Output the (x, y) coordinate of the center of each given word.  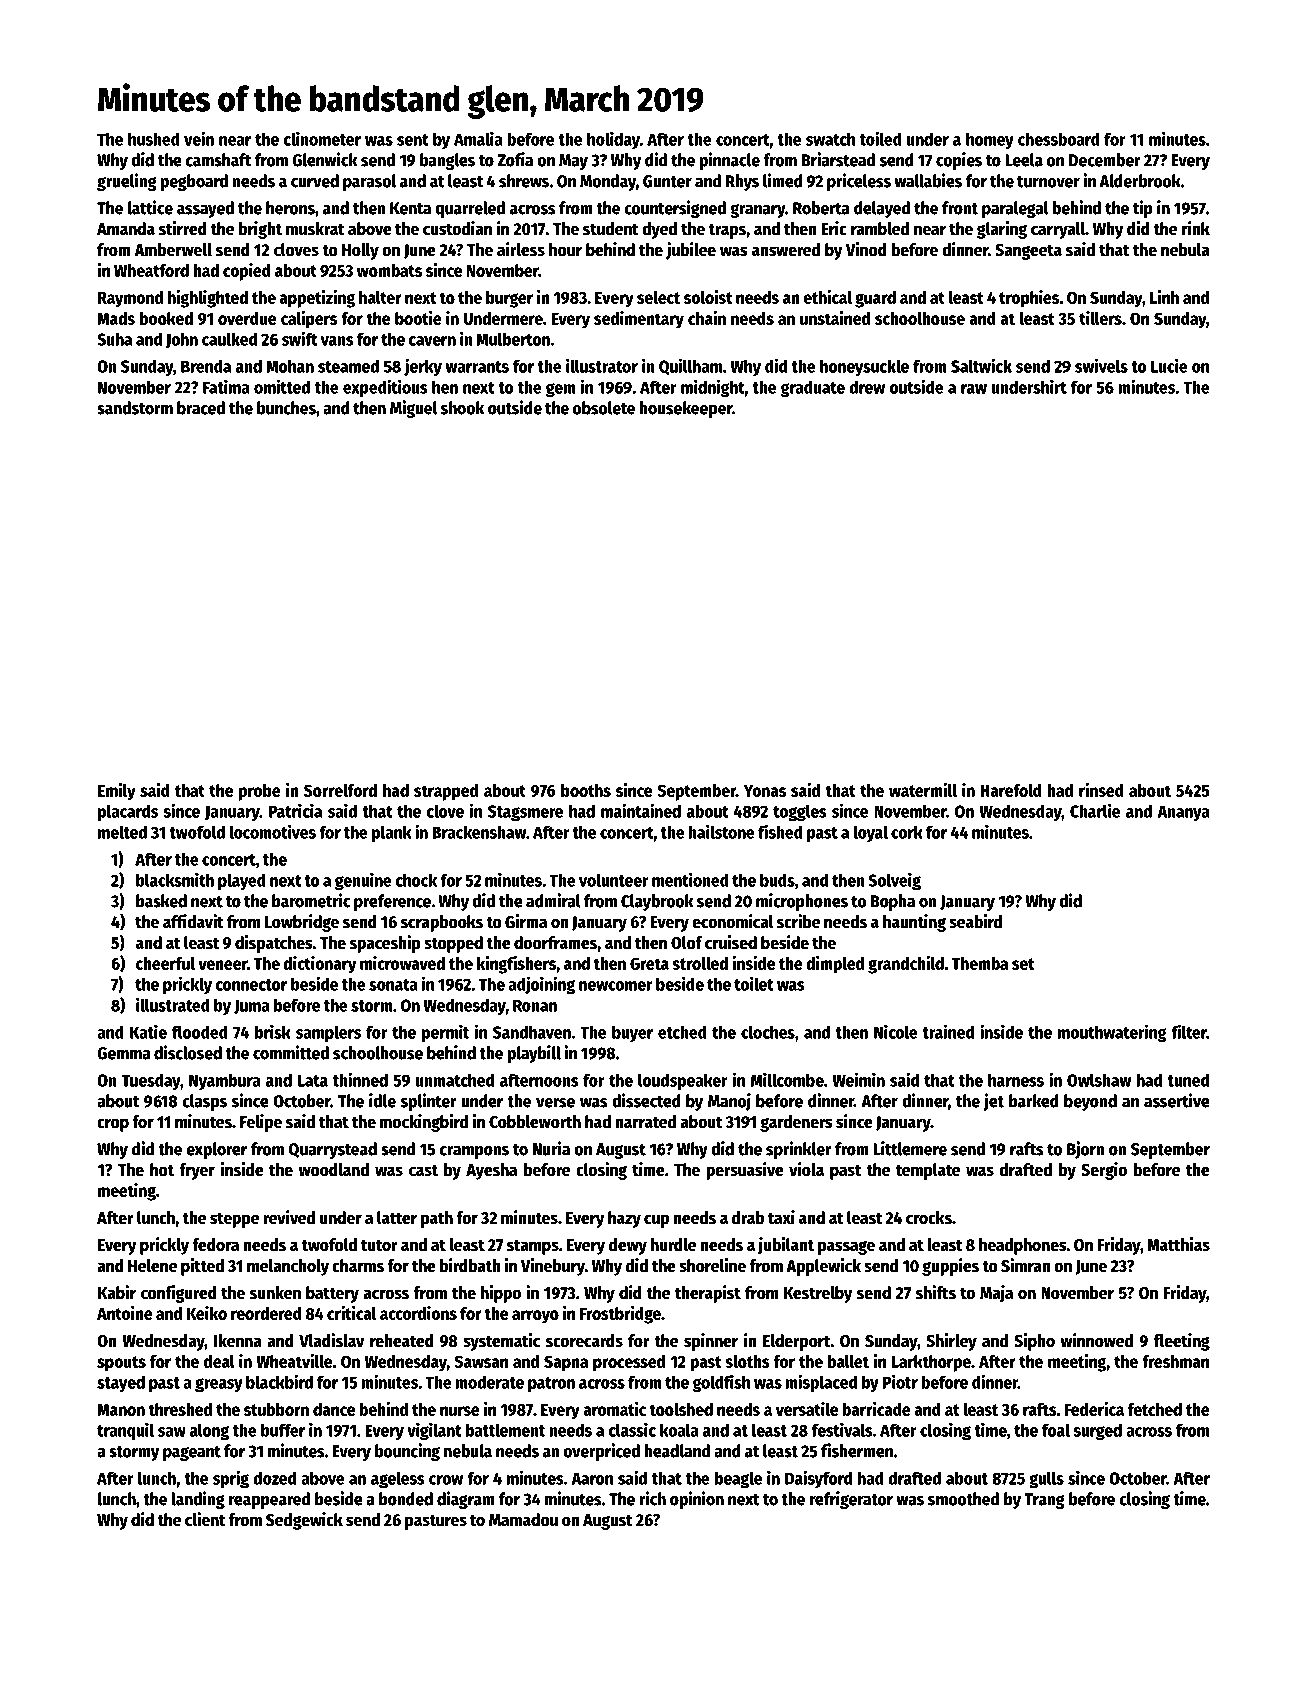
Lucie (1169, 365)
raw (974, 389)
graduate (813, 388)
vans (337, 341)
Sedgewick (304, 1521)
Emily (117, 792)
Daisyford (818, 1479)
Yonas (765, 791)
